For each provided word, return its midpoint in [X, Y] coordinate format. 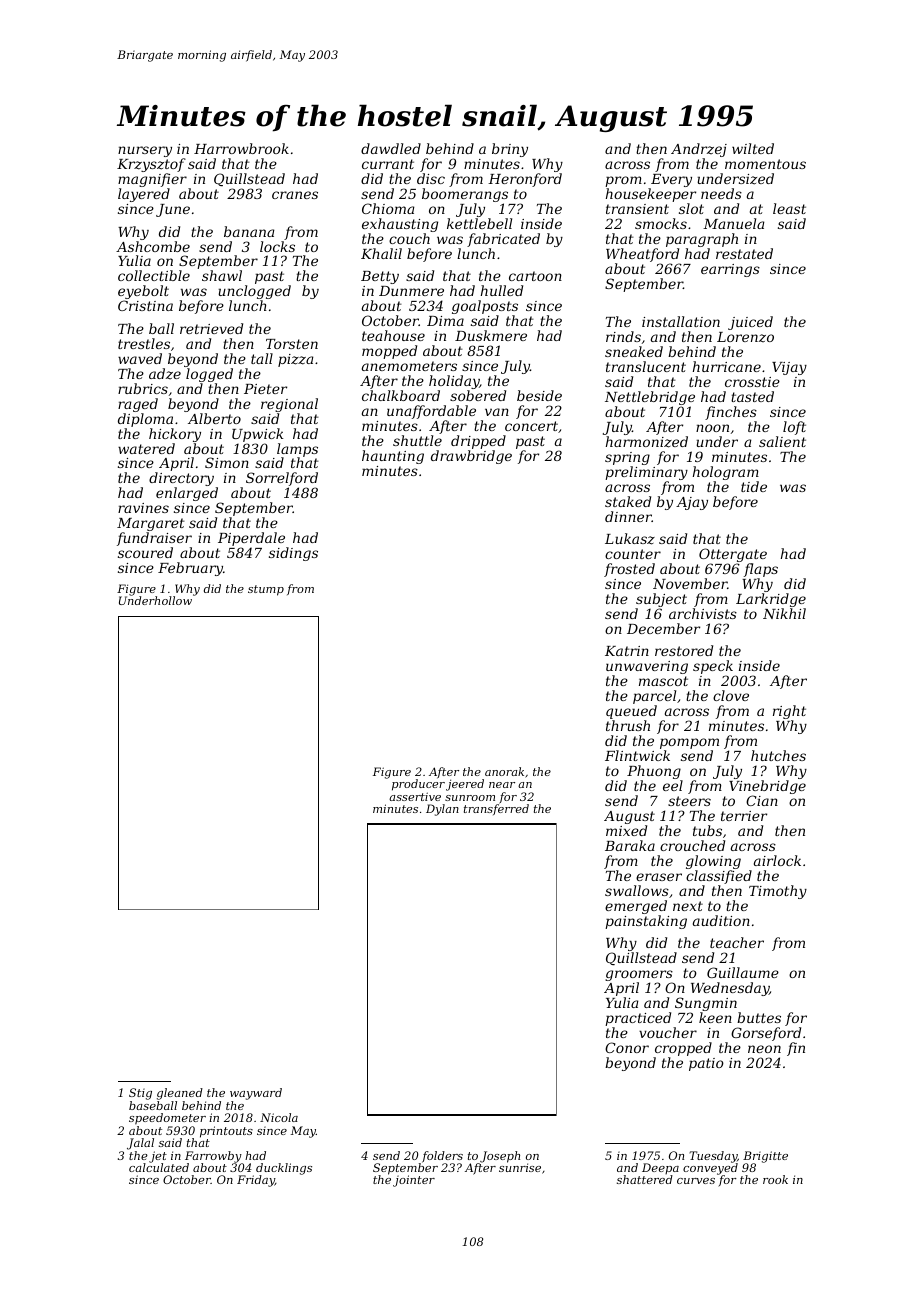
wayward [256, 1094]
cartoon [535, 276]
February [190, 569]
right [789, 712]
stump [266, 590]
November [690, 583]
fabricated [503, 240]
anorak [504, 771]
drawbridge [471, 457]
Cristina [145, 306]
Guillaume [743, 972]
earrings [730, 270]
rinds [623, 336]
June [173, 210]
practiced [638, 1019]
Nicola [279, 1117]
